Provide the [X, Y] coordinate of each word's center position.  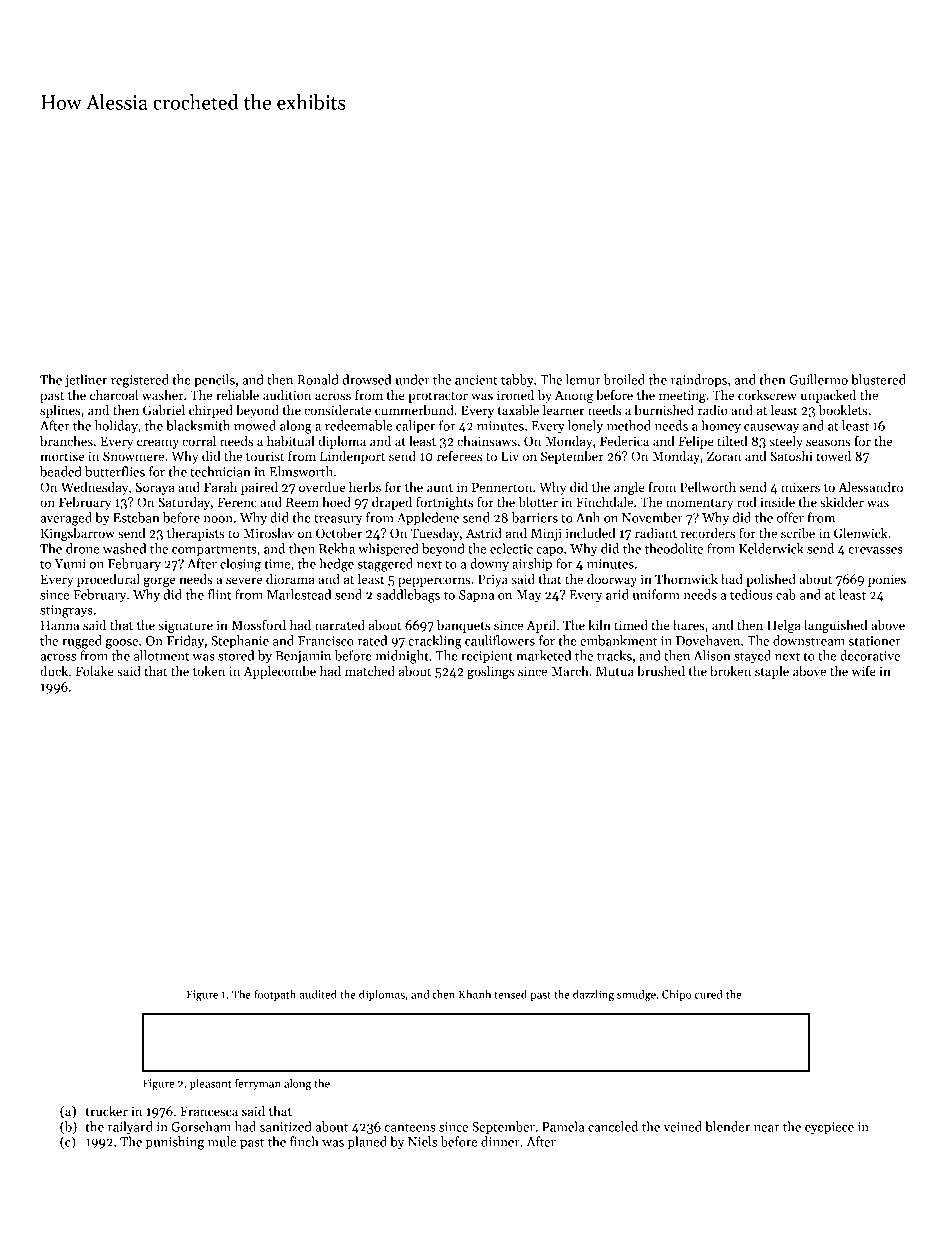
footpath [275, 995]
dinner [500, 1141]
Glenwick [861, 533]
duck [54, 671]
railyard [130, 1128]
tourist [265, 456]
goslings [490, 672]
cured [709, 994]
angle [629, 488]
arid [617, 594]
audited [318, 994]
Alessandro [870, 487]
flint [219, 594]
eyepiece [829, 1128]
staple [772, 672]
